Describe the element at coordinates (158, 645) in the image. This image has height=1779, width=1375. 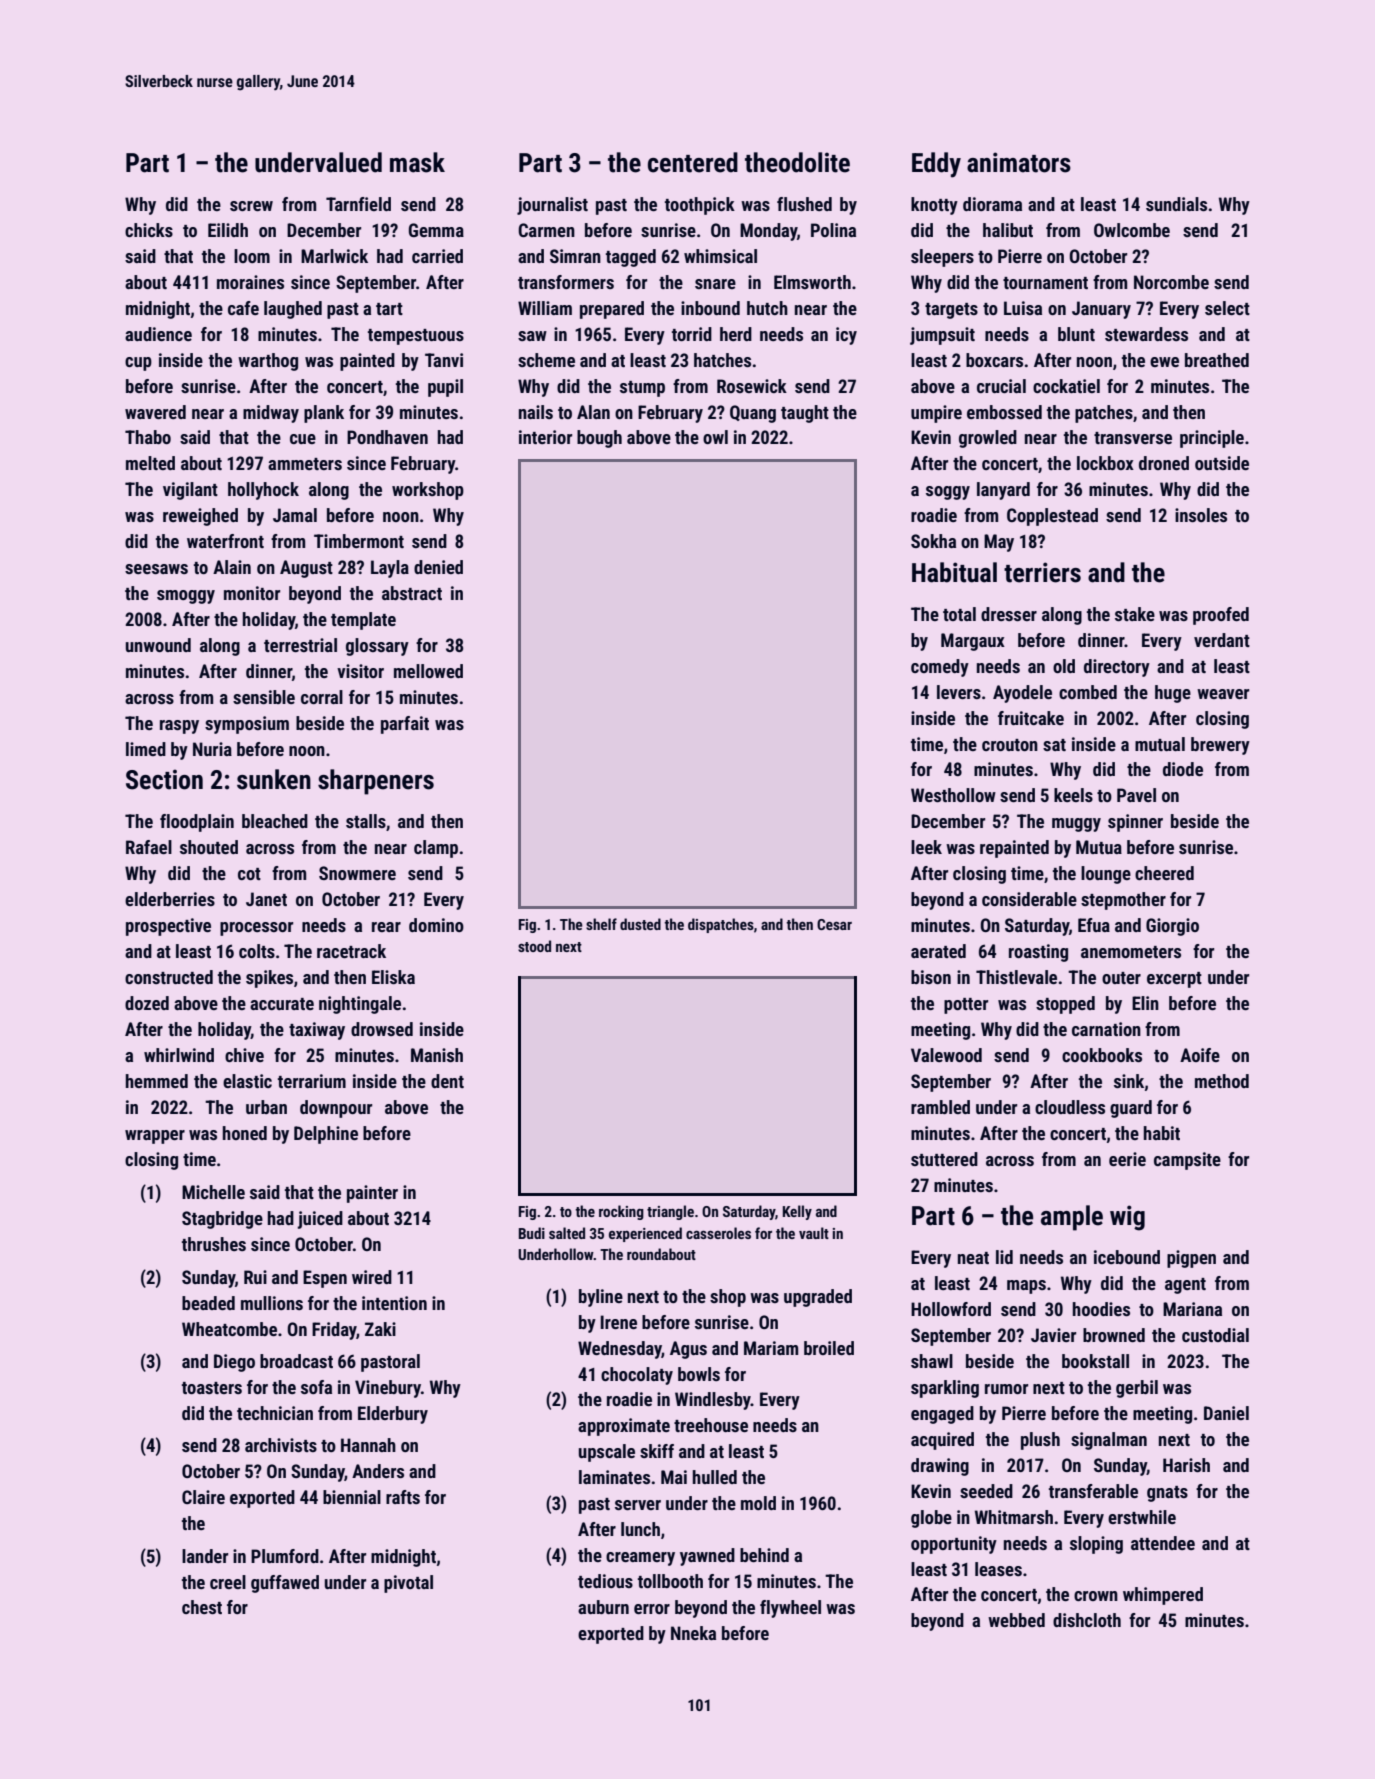
I see `unwound` at that location.
